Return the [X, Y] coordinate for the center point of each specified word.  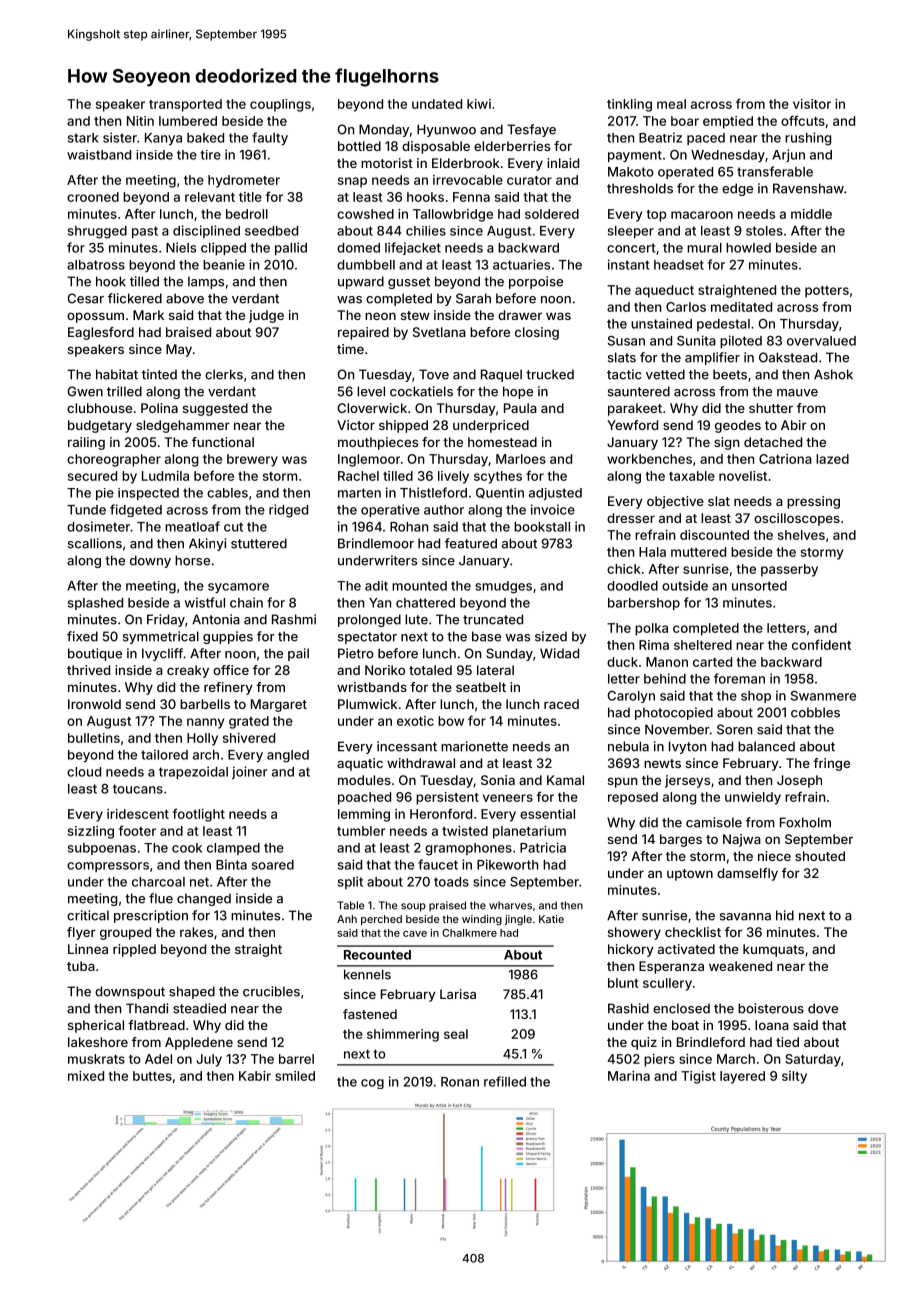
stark [83, 138]
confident [821, 644]
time [350, 349]
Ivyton [687, 747]
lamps [206, 282]
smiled [295, 1076]
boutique [95, 654]
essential [547, 814]
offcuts [803, 120]
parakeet [635, 409]
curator [529, 180]
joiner [250, 772]
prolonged [369, 620]
